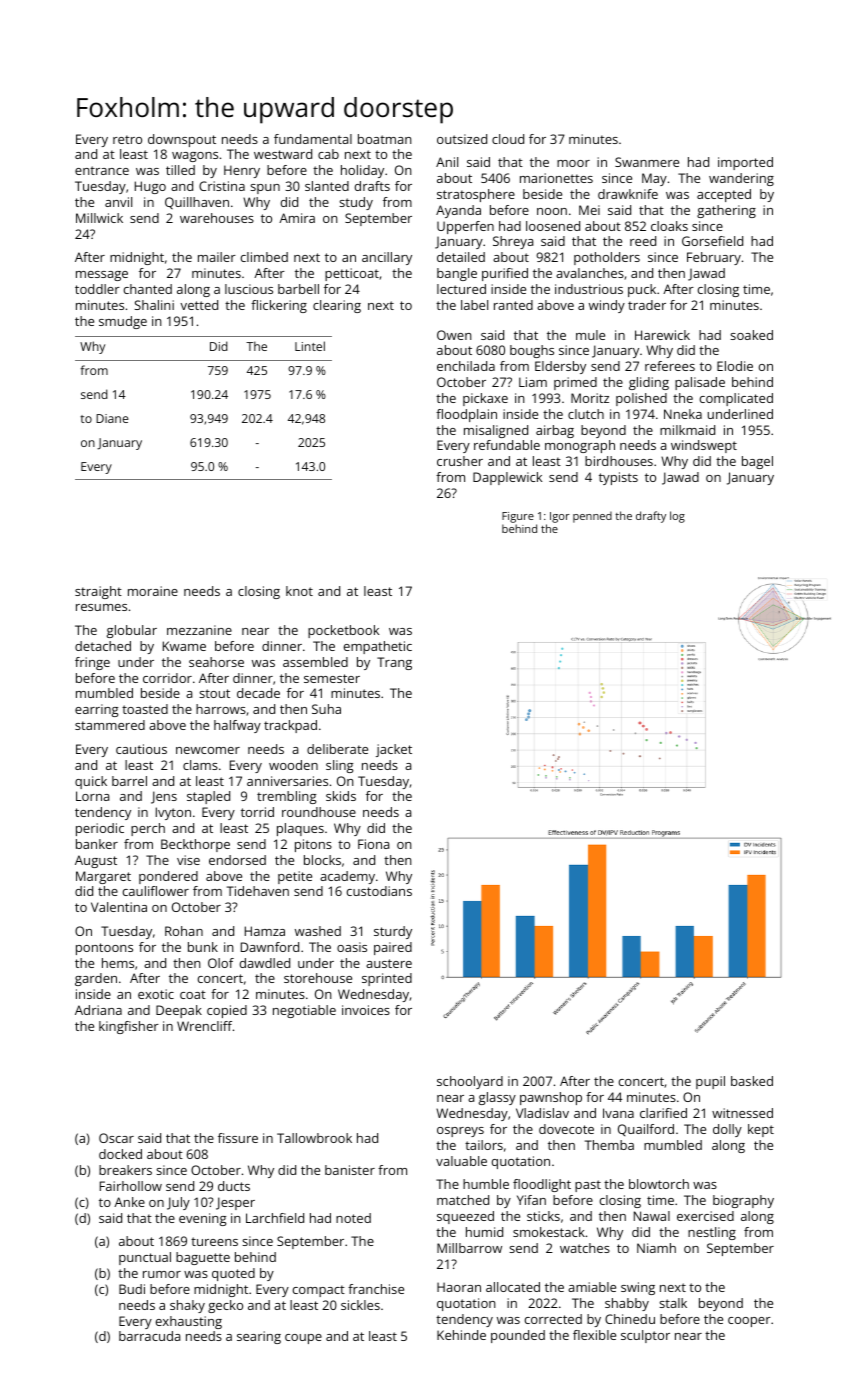 The image size is (849, 1400). I want to click on westward, so click(283, 154).
